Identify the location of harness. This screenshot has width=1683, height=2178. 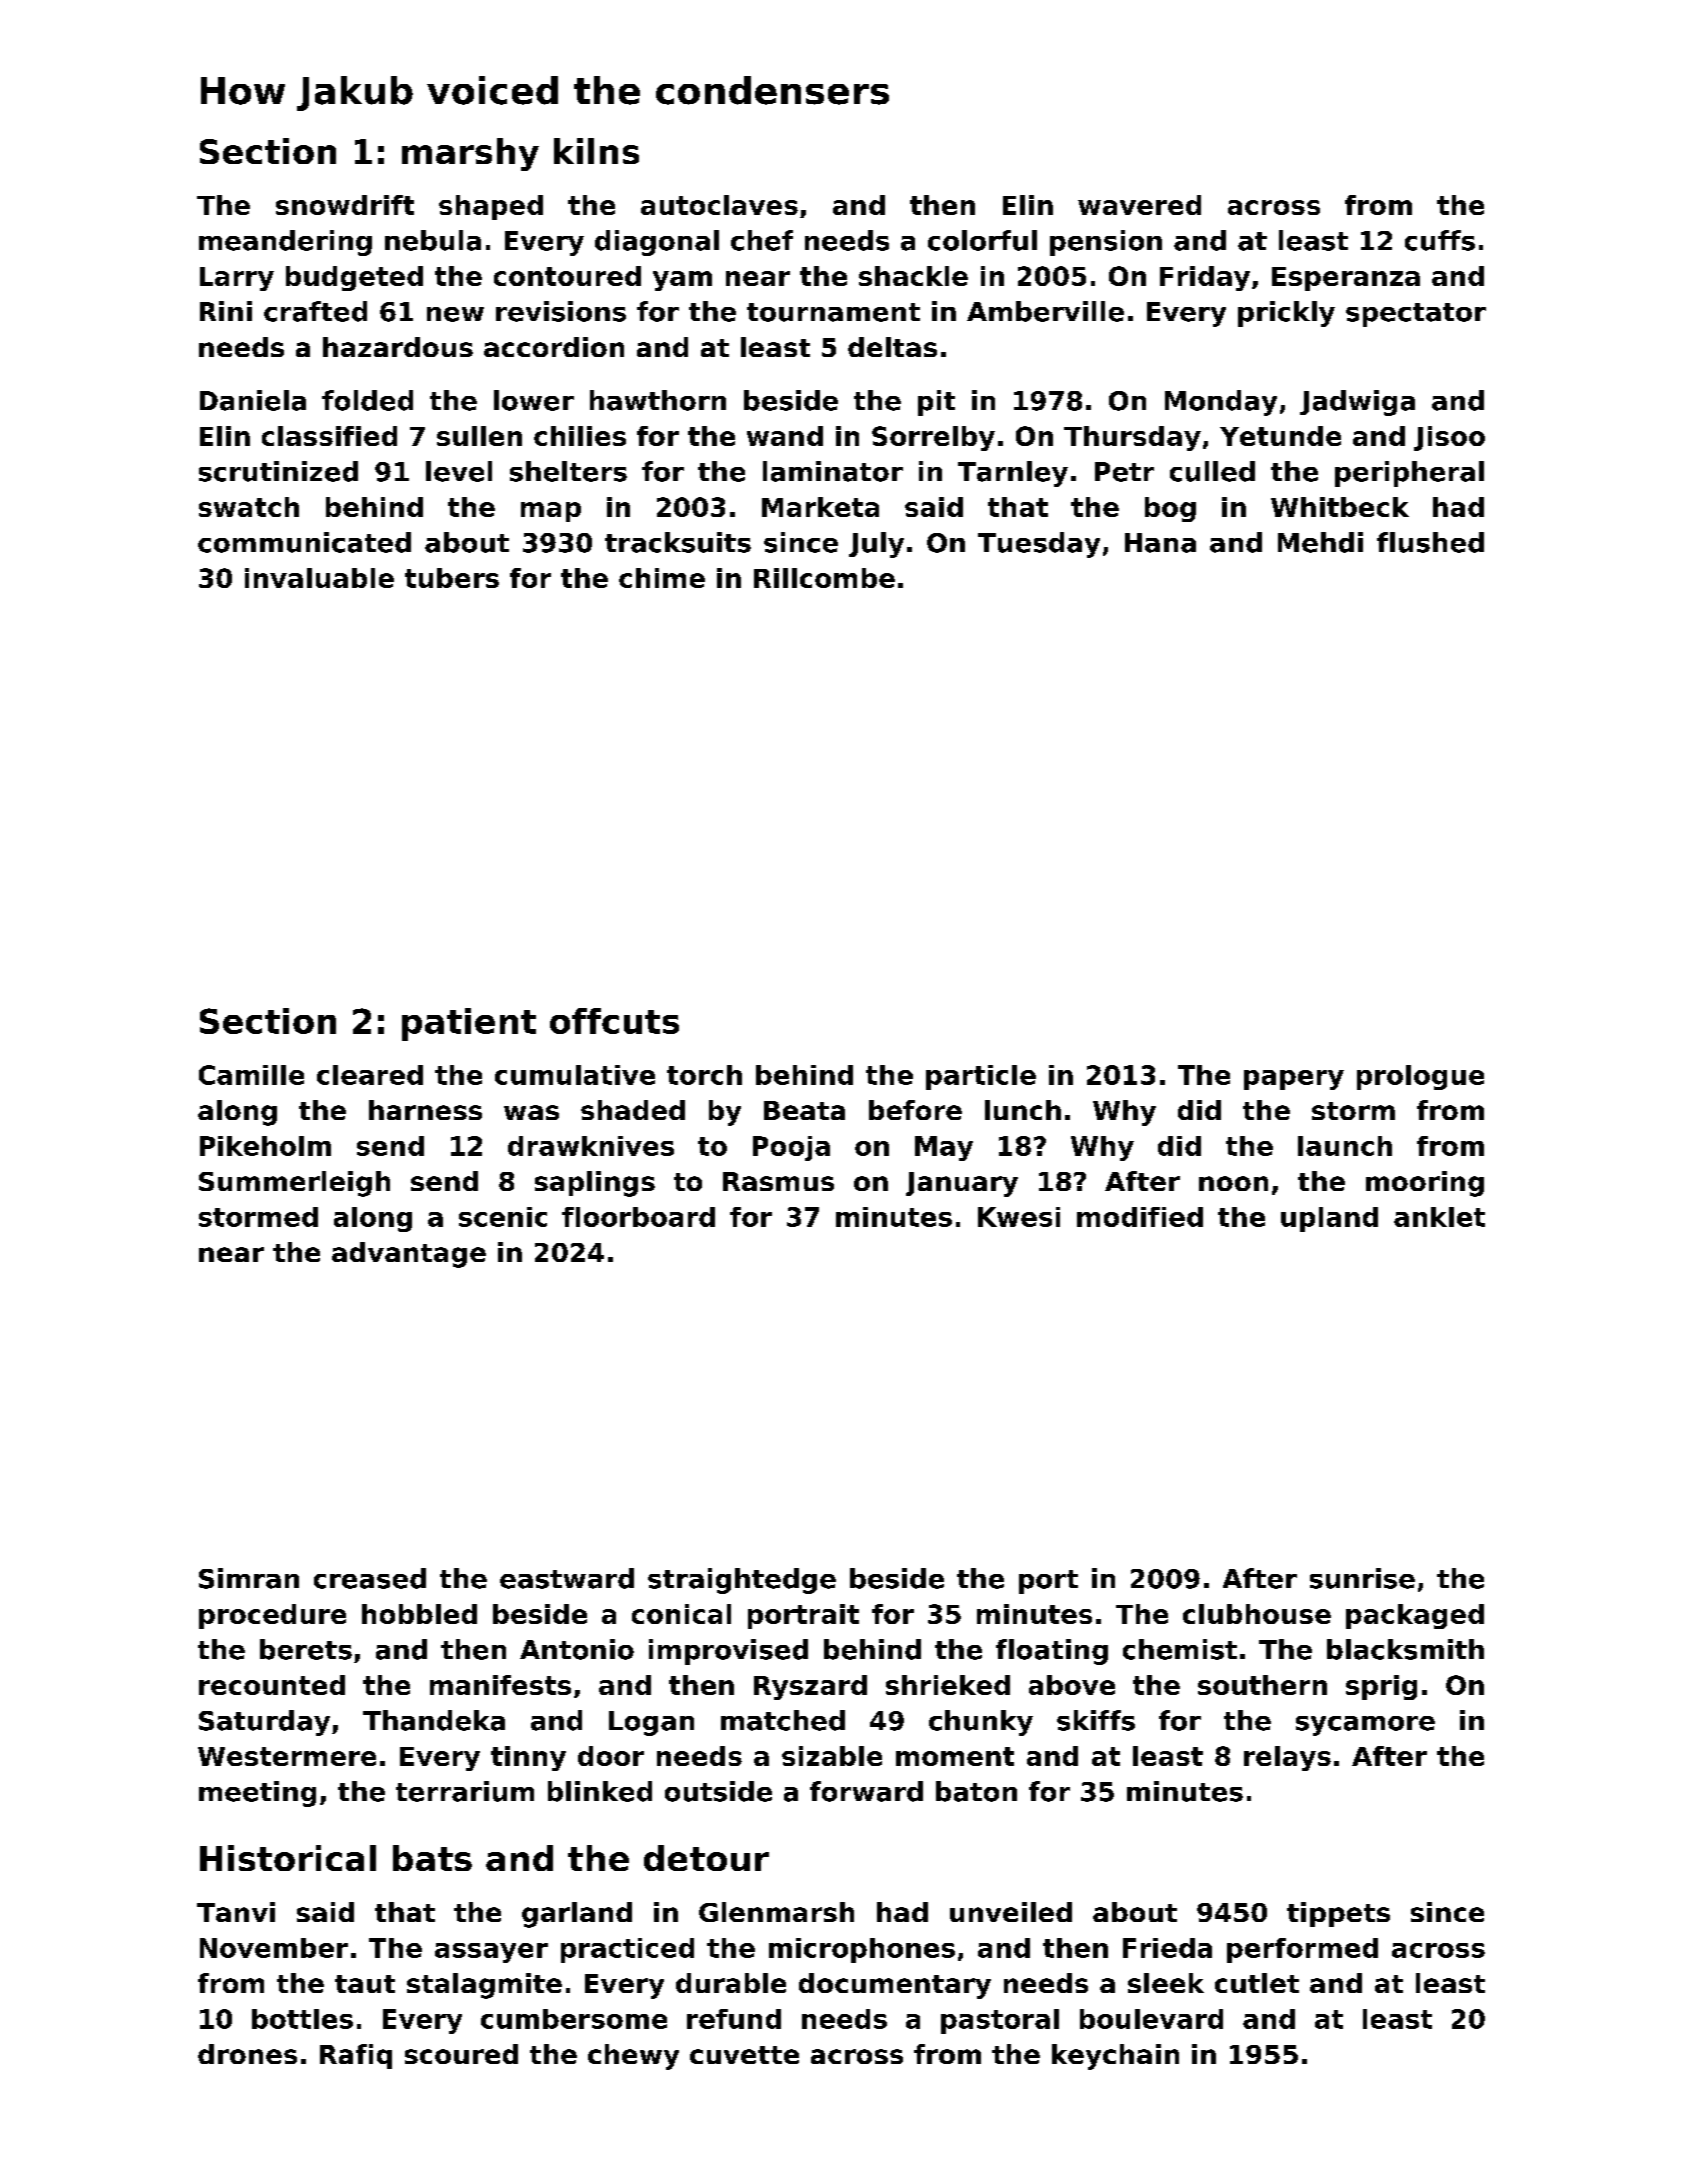
(425, 1110).
